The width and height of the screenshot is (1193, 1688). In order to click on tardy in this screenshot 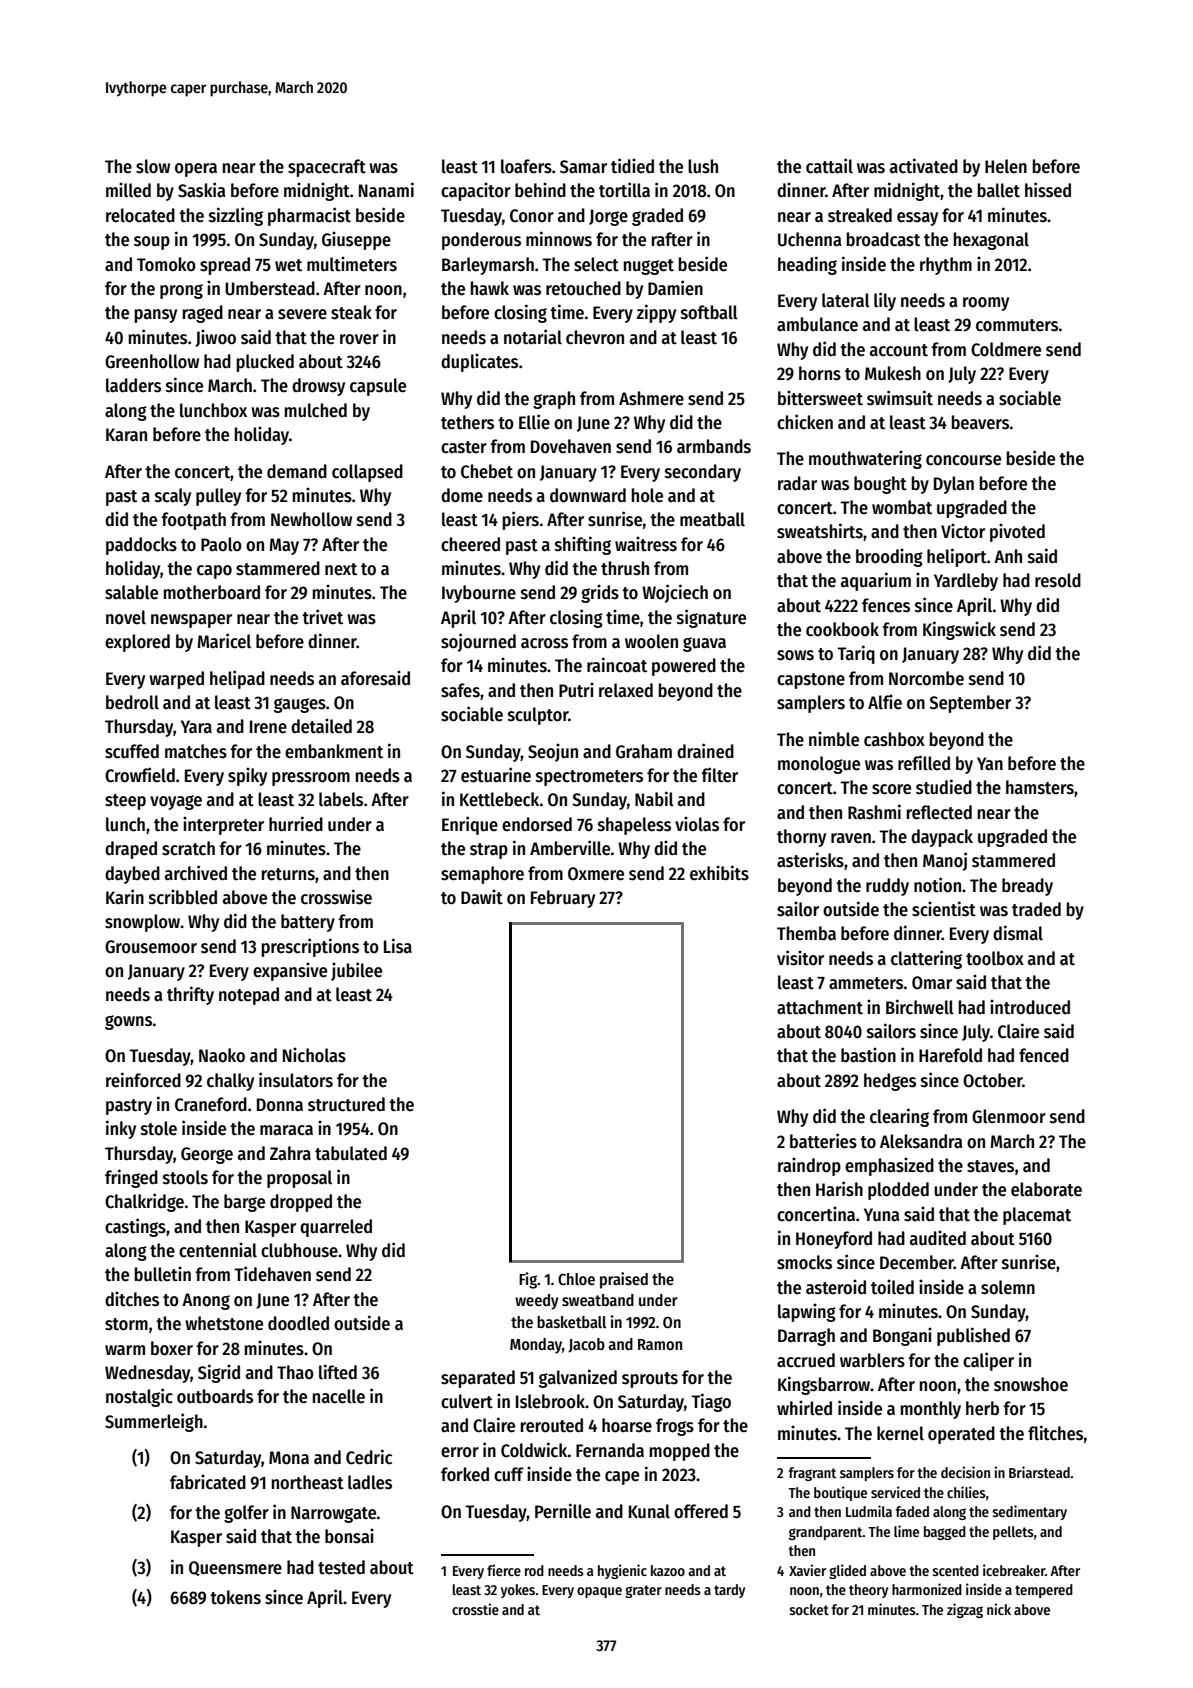, I will do `click(729, 1591)`.
